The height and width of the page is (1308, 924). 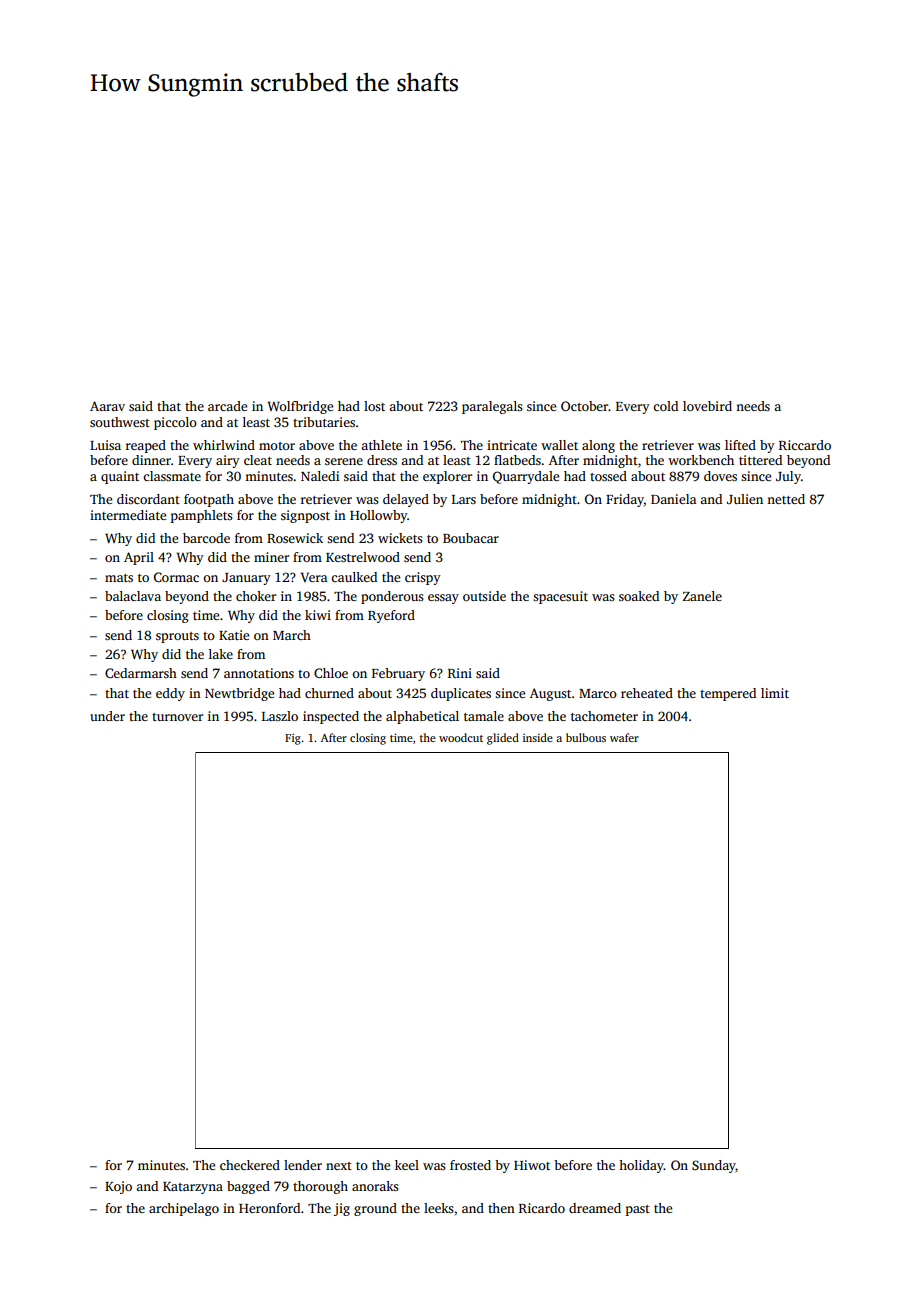 What do you see at coordinates (271, 557) in the page?
I see `miner` at bounding box center [271, 557].
